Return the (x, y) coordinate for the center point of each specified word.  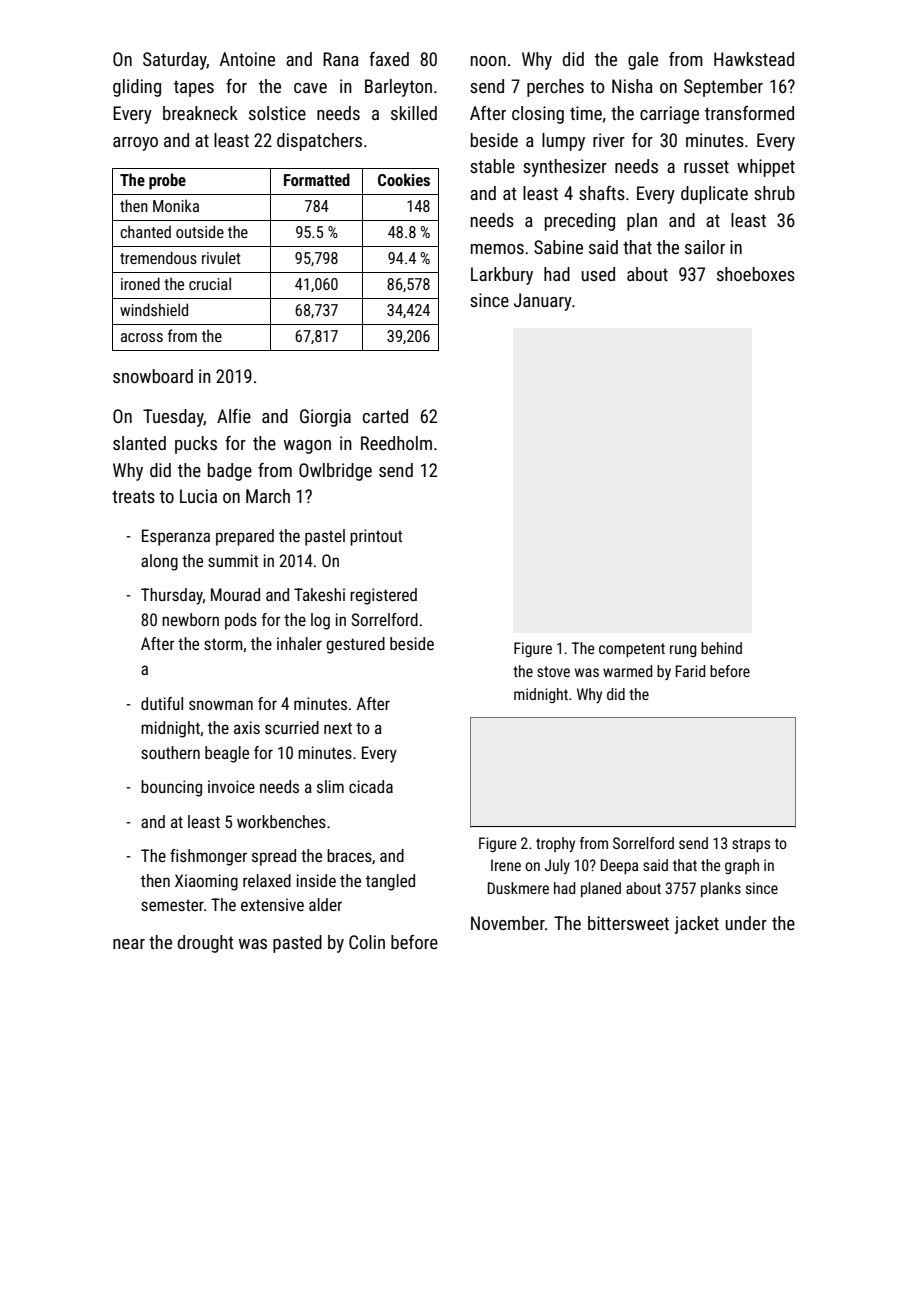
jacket (697, 925)
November (508, 923)
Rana (341, 59)
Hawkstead (754, 59)
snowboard (153, 376)
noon (488, 61)
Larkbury (502, 276)
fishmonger (208, 857)
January (543, 302)
